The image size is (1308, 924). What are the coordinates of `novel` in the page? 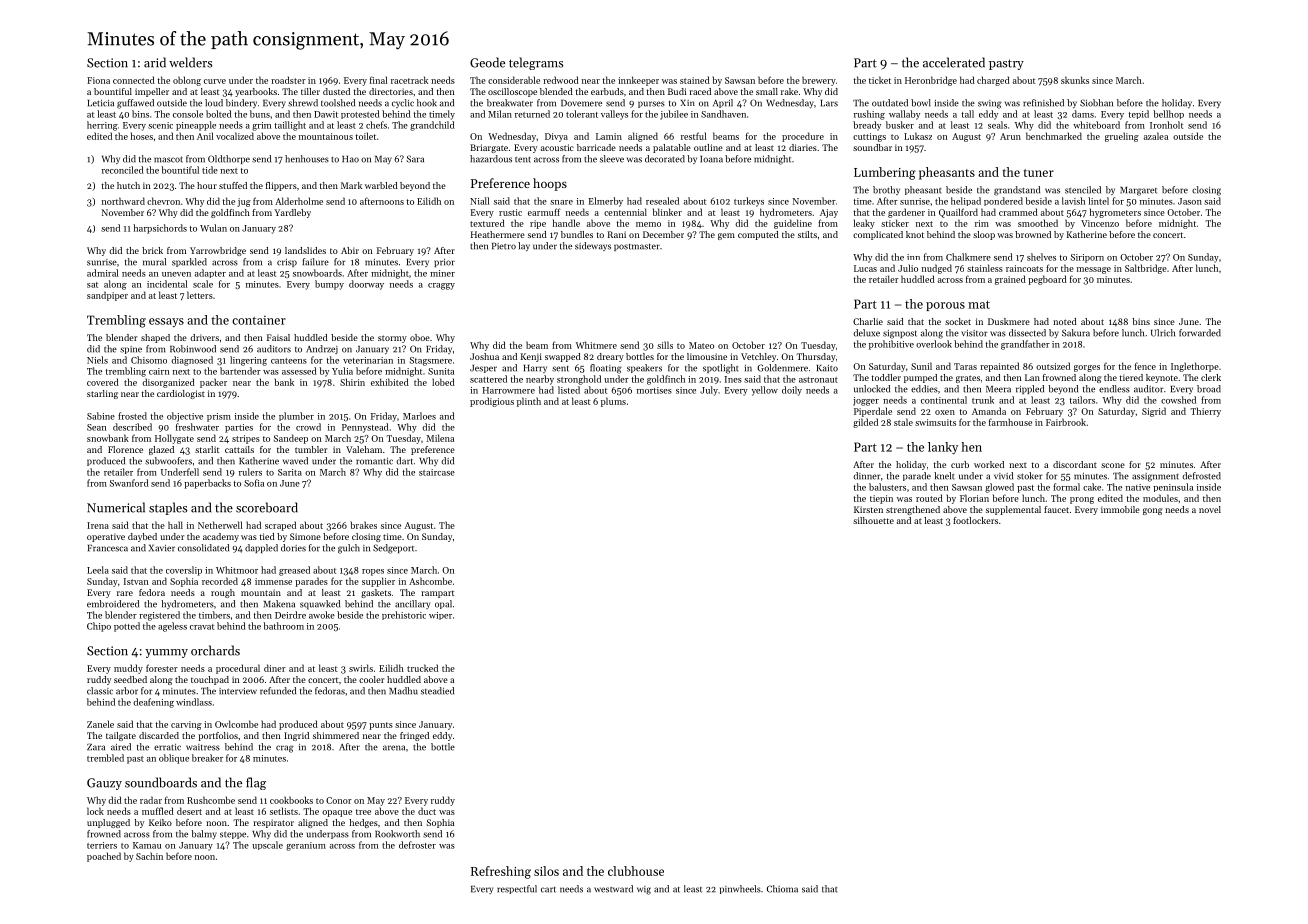 It's located at (1210, 509).
